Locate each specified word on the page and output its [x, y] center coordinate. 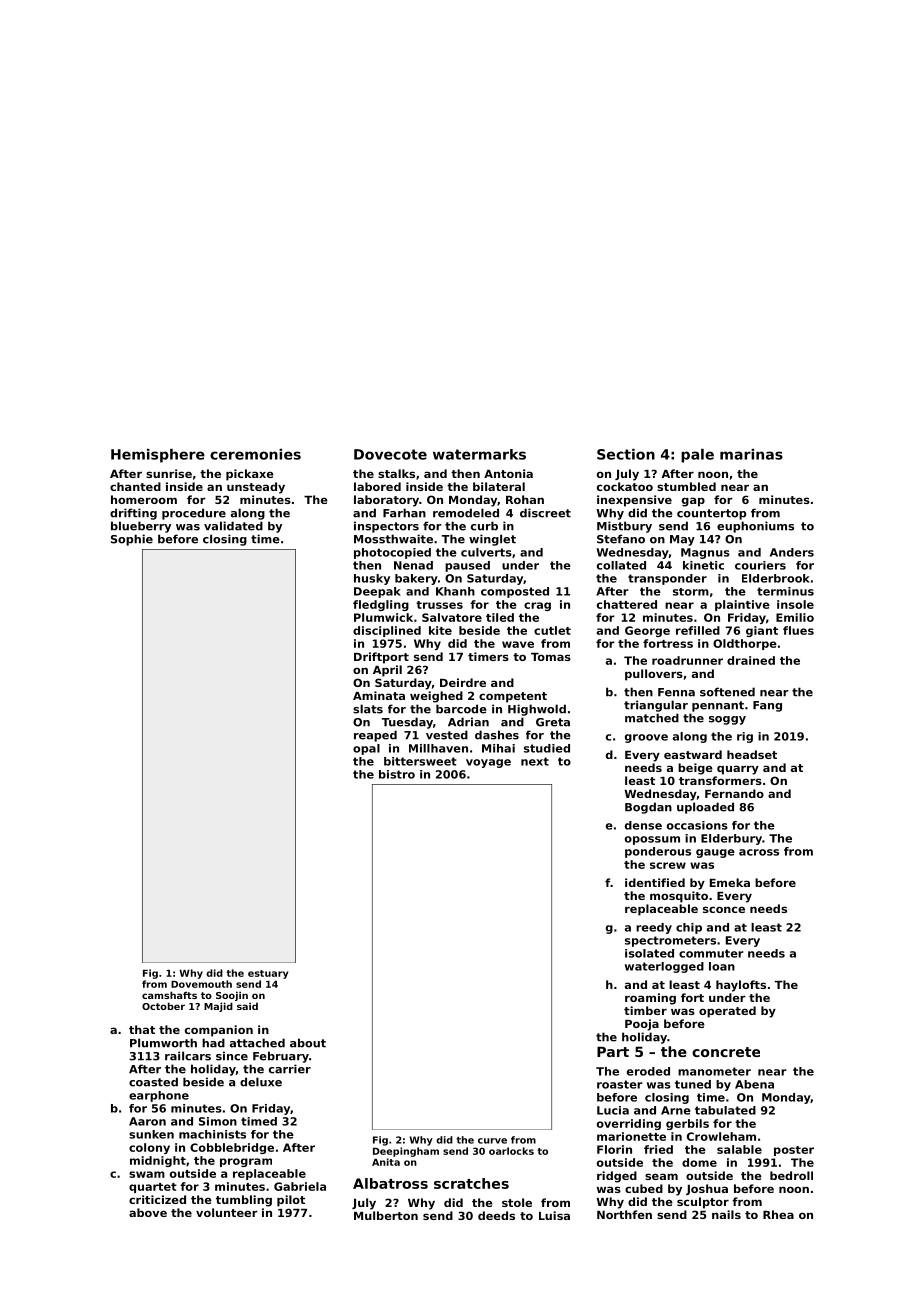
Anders [792, 552]
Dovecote [390, 454]
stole [517, 1202]
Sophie [132, 540]
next [535, 761]
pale [697, 456]
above [148, 1212]
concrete [726, 1052]
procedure [194, 514]
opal [366, 749]
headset [752, 754]
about [308, 1043]
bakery [416, 579]
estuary [268, 974]
